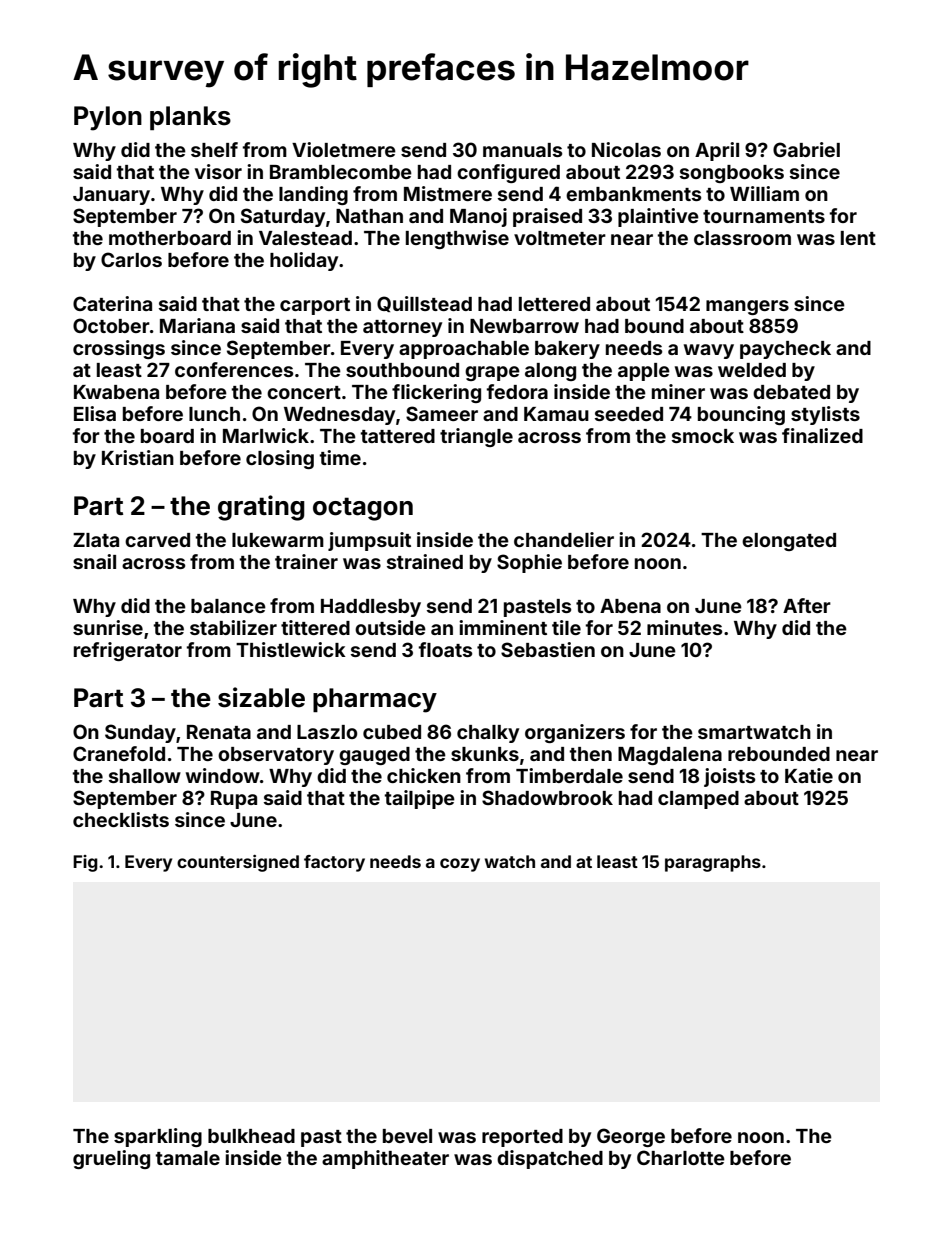  What do you see at coordinates (111, 196) in the page?
I see `January` at bounding box center [111, 196].
